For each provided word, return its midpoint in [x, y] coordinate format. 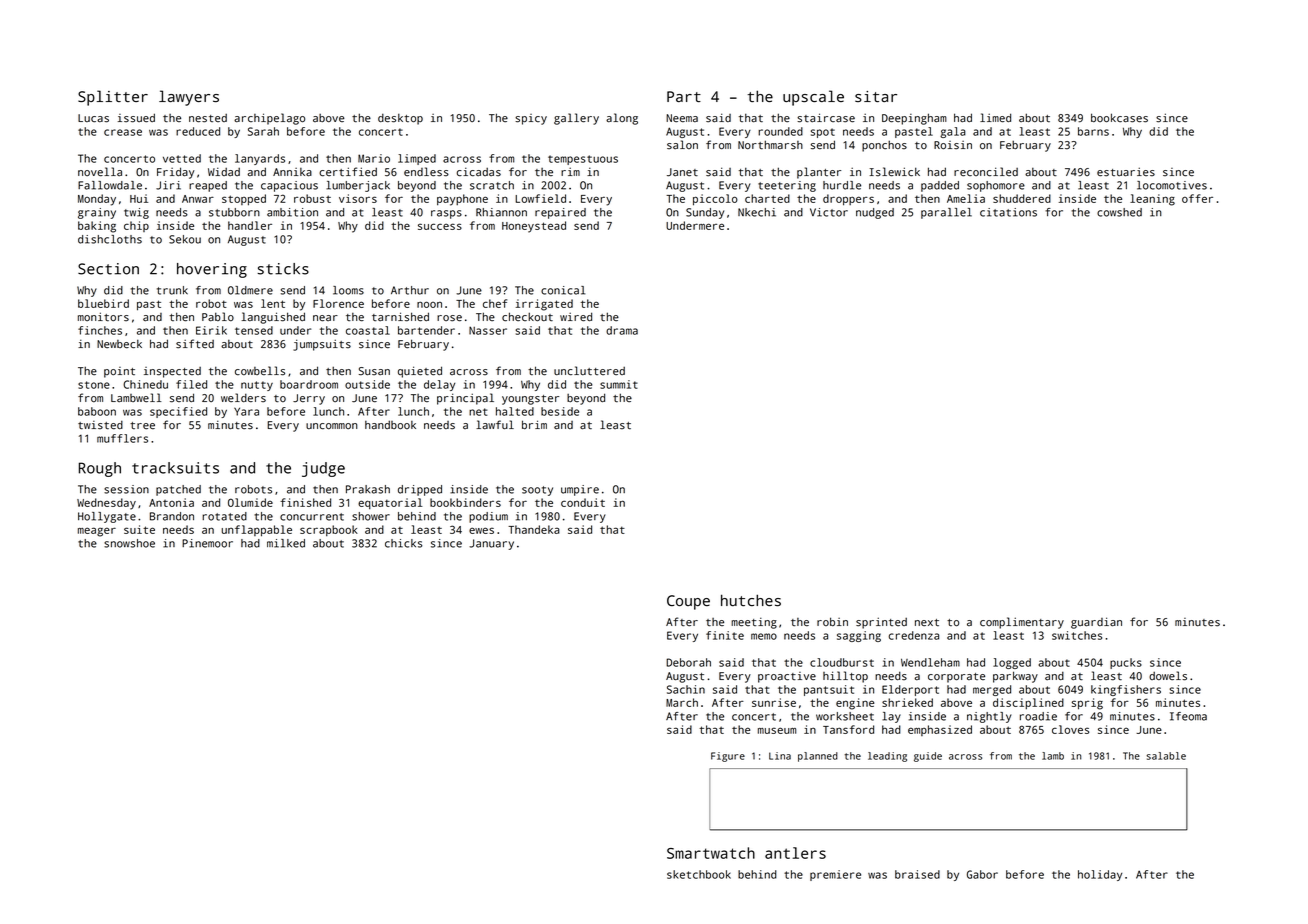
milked [286, 543]
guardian [1096, 623]
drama [622, 330]
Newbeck [119, 344]
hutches [751, 600]
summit [619, 384]
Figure [728, 757]
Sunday [705, 213]
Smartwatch [711, 853]
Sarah [263, 131]
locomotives [1172, 185]
